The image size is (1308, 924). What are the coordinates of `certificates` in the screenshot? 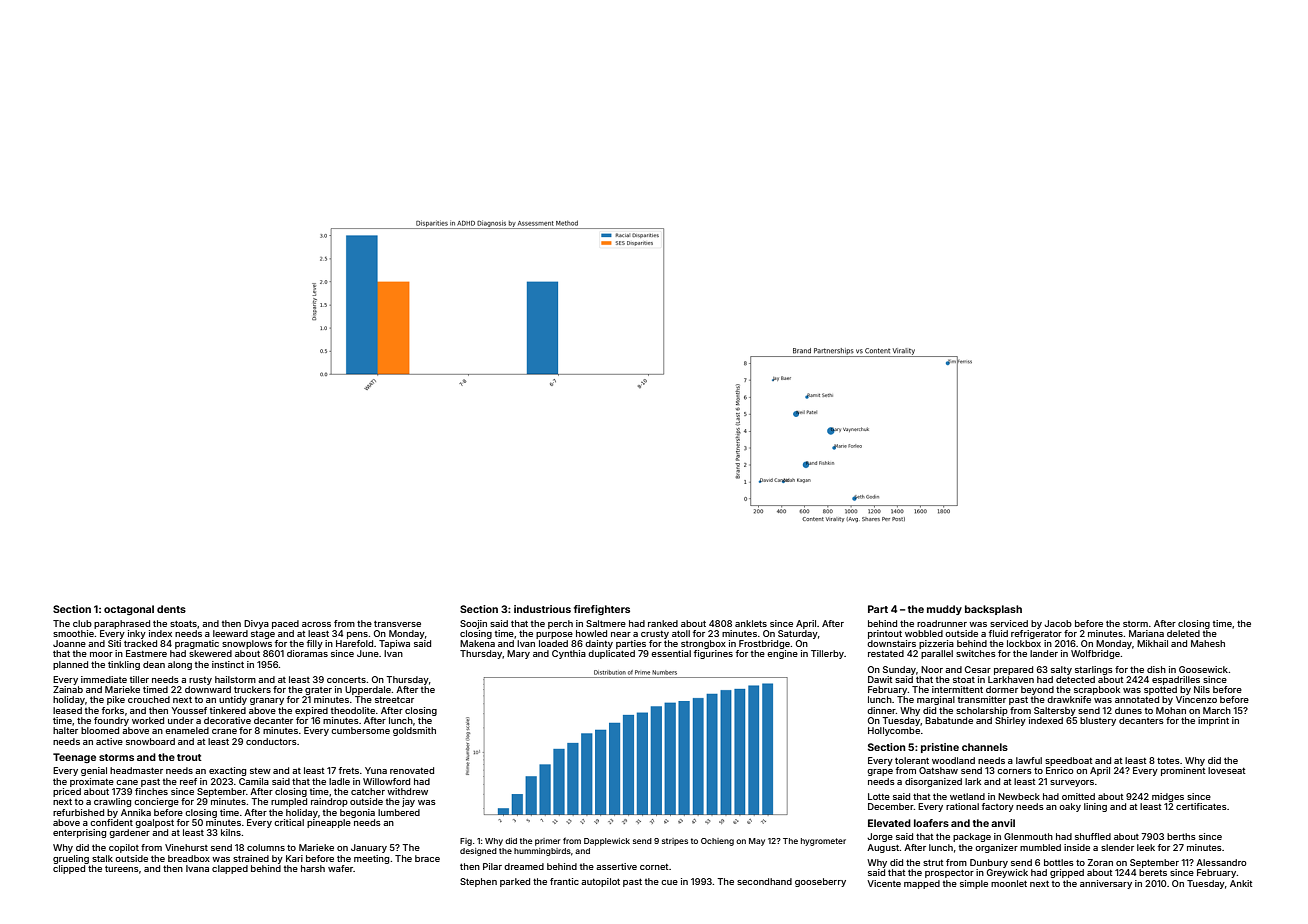 It's located at (1201, 806).
